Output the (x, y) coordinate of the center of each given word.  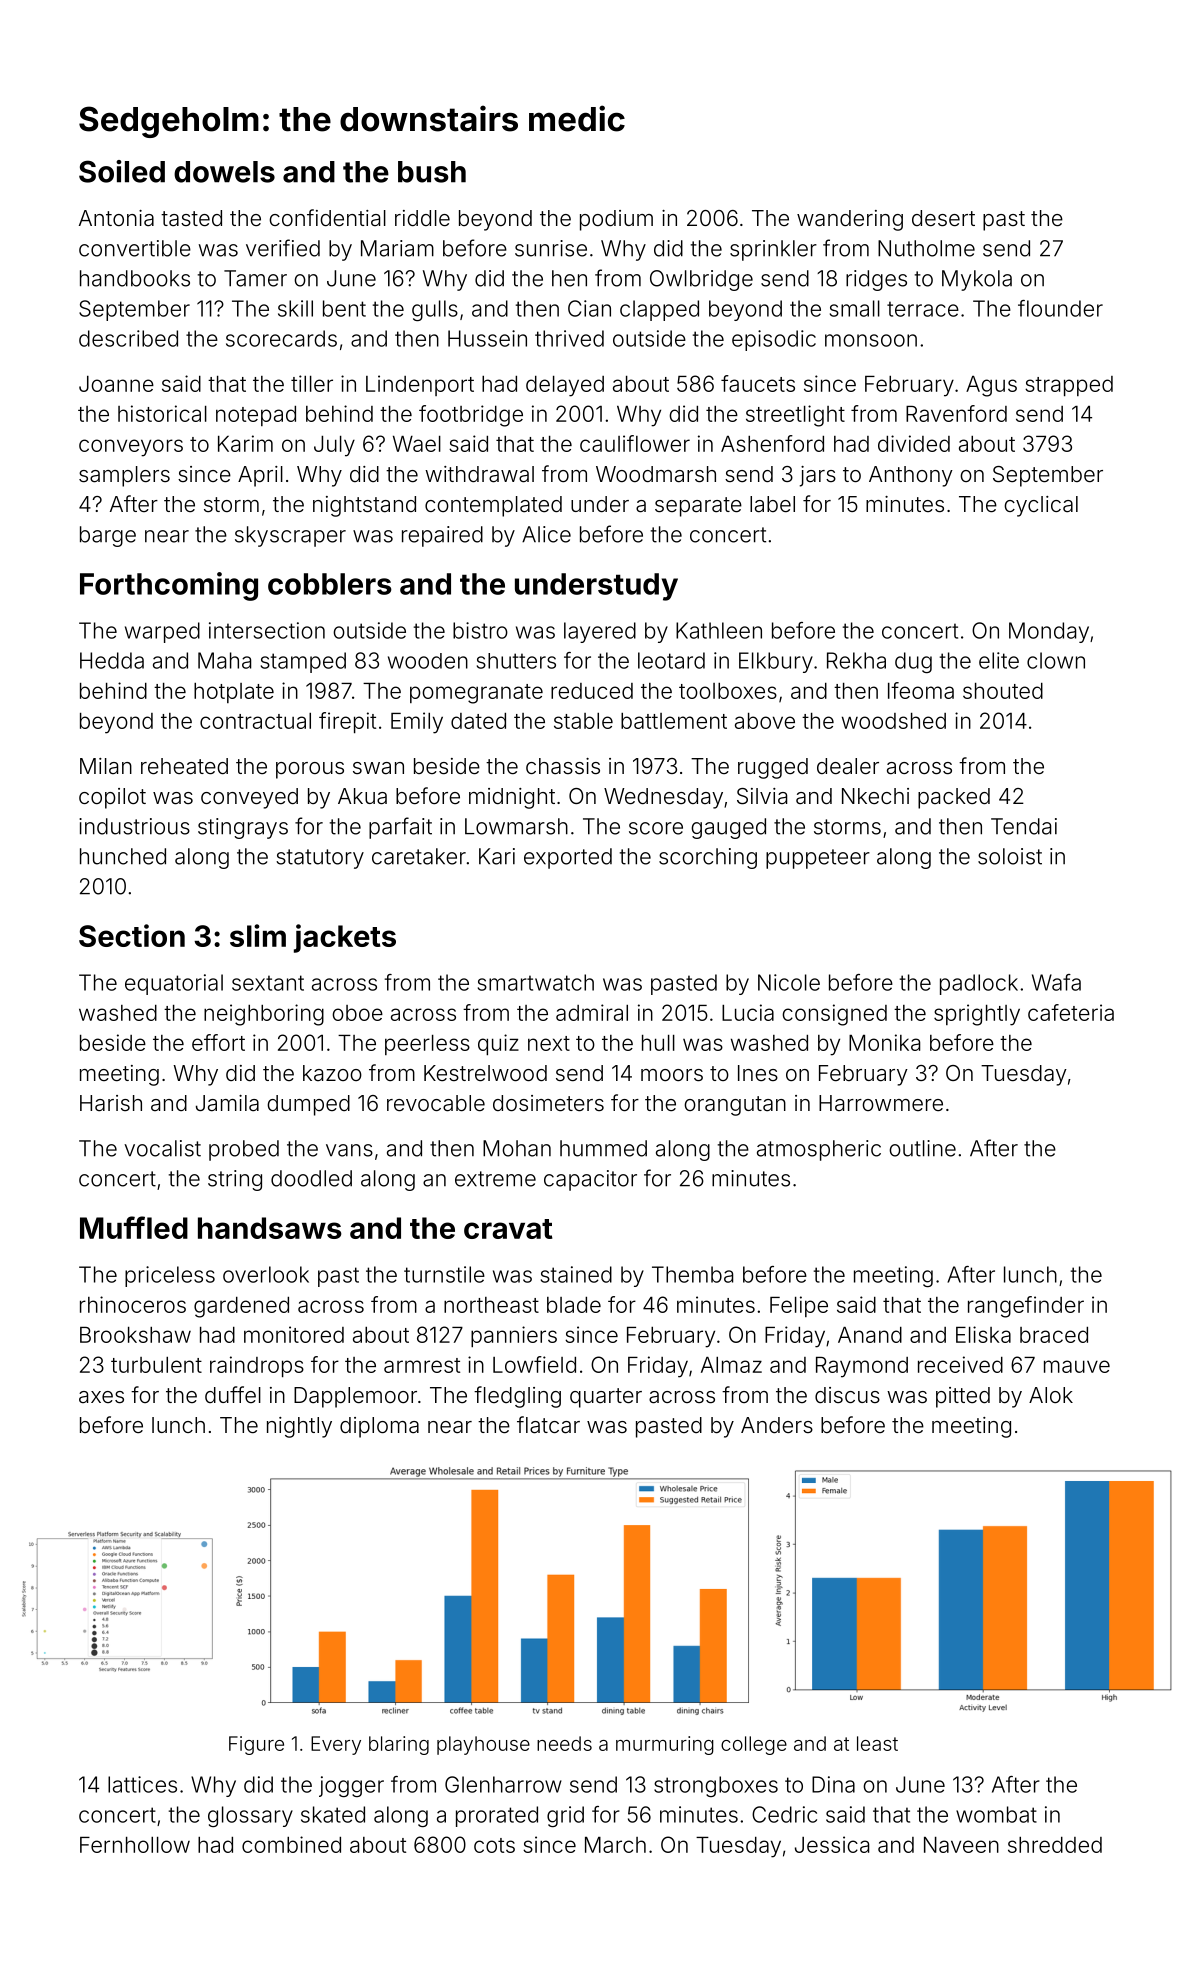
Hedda (112, 660)
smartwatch (536, 982)
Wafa (1056, 982)
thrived (569, 338)
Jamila (227, 1103)
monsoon (871, 340)
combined (291, 1844)
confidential (327, 217)
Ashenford (772, 443)
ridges (876, 280)
